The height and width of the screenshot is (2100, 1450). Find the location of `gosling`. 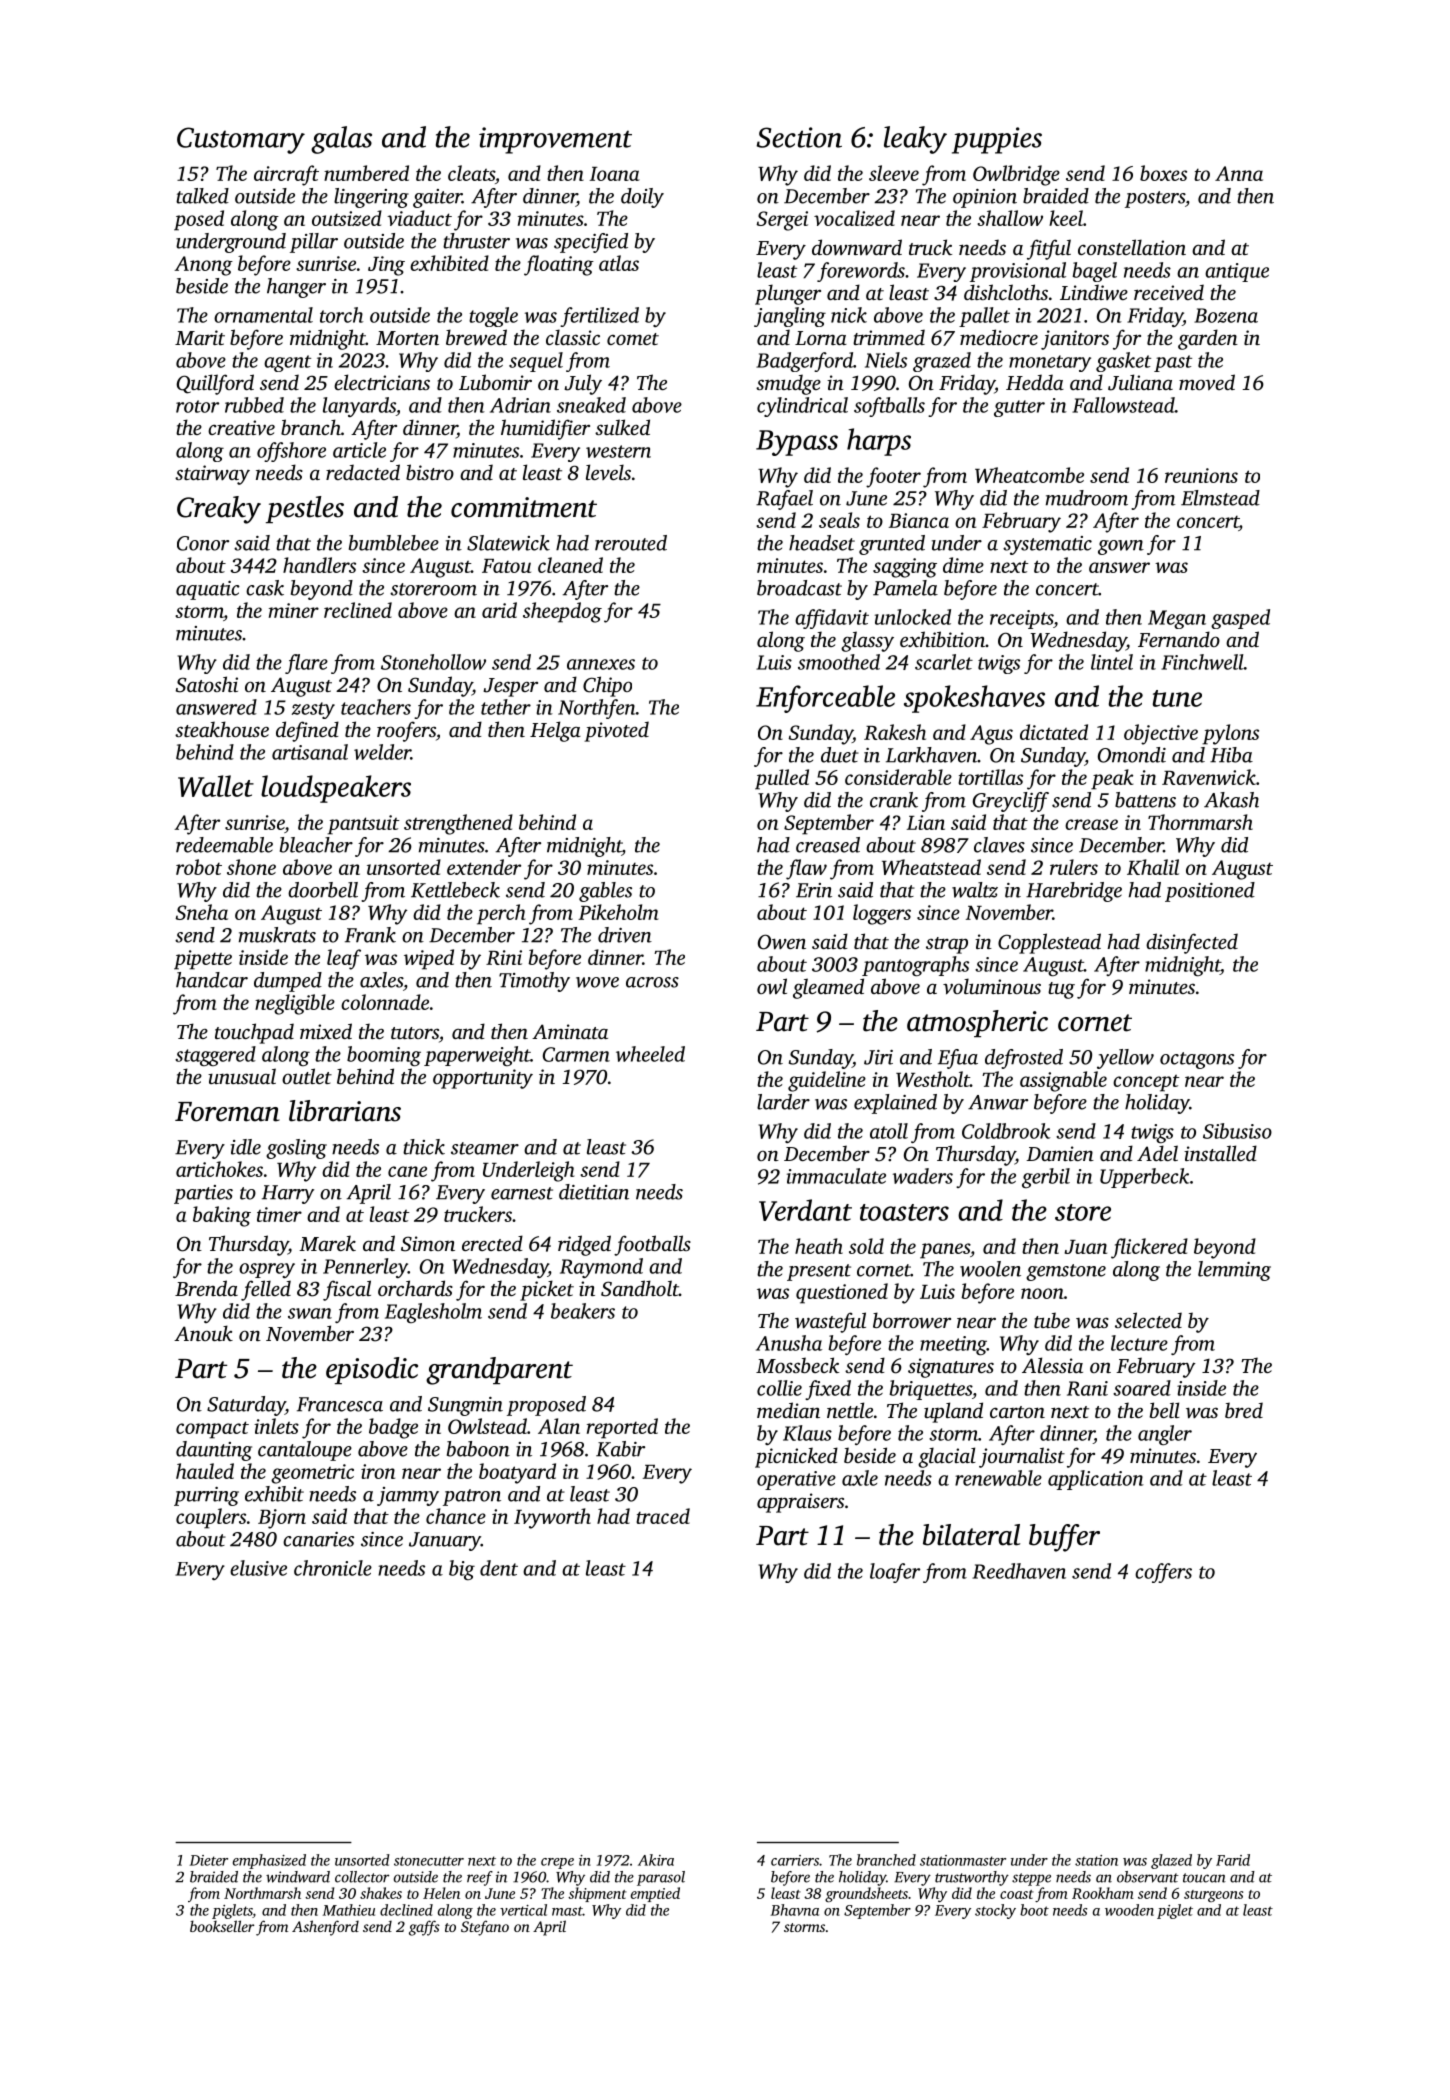

gosling is located at coordinates (296, 1149).
